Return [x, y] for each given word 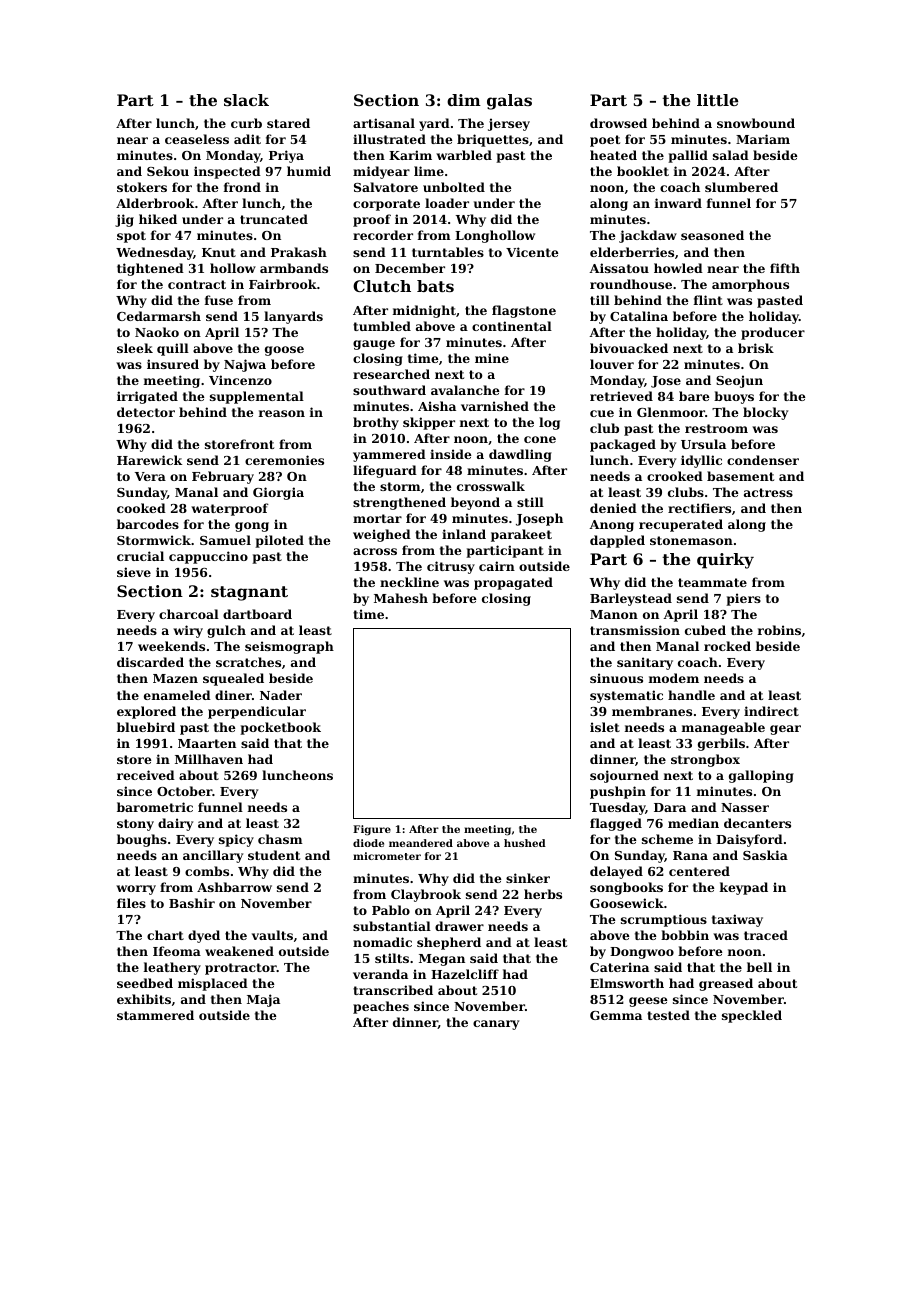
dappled [617, 541]
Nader [281, 695]
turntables [448, 252]
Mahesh [401, 598]
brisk [756, 348]
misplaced [213, 984]
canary [496, 1025]
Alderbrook [155, 203]
